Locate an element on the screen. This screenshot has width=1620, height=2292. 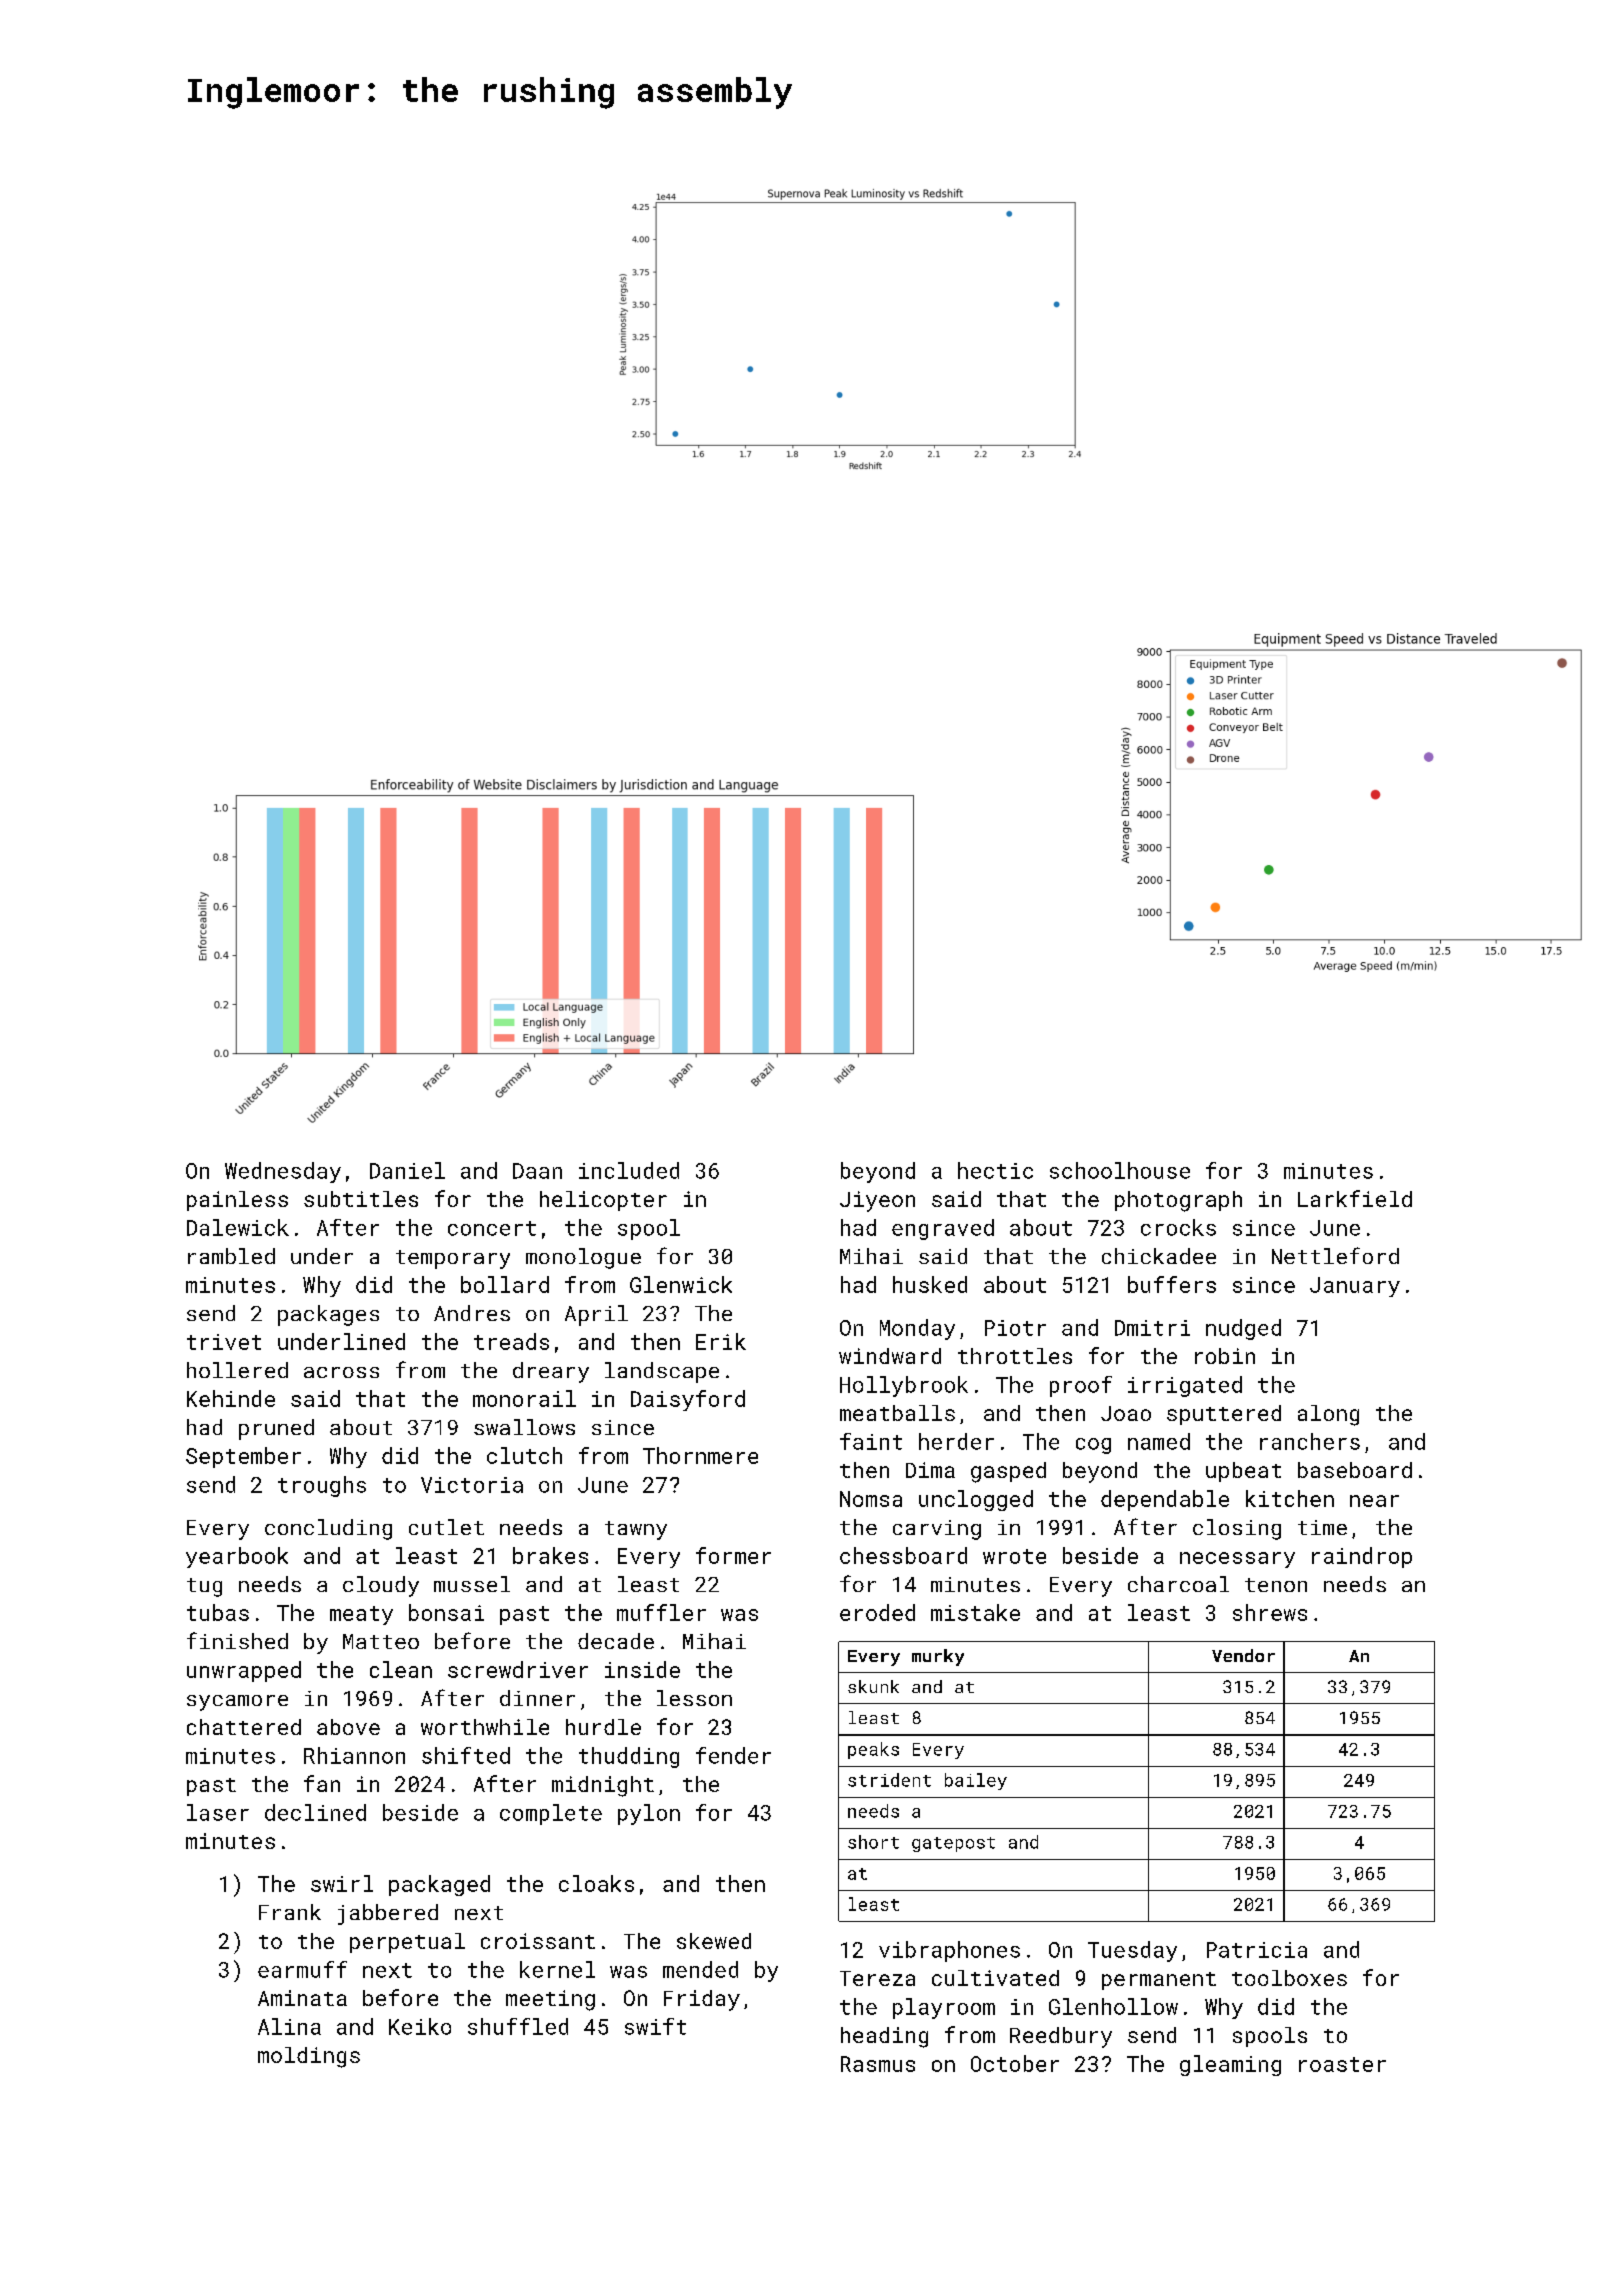
chessboard is located at coordinates (903, 1555).
